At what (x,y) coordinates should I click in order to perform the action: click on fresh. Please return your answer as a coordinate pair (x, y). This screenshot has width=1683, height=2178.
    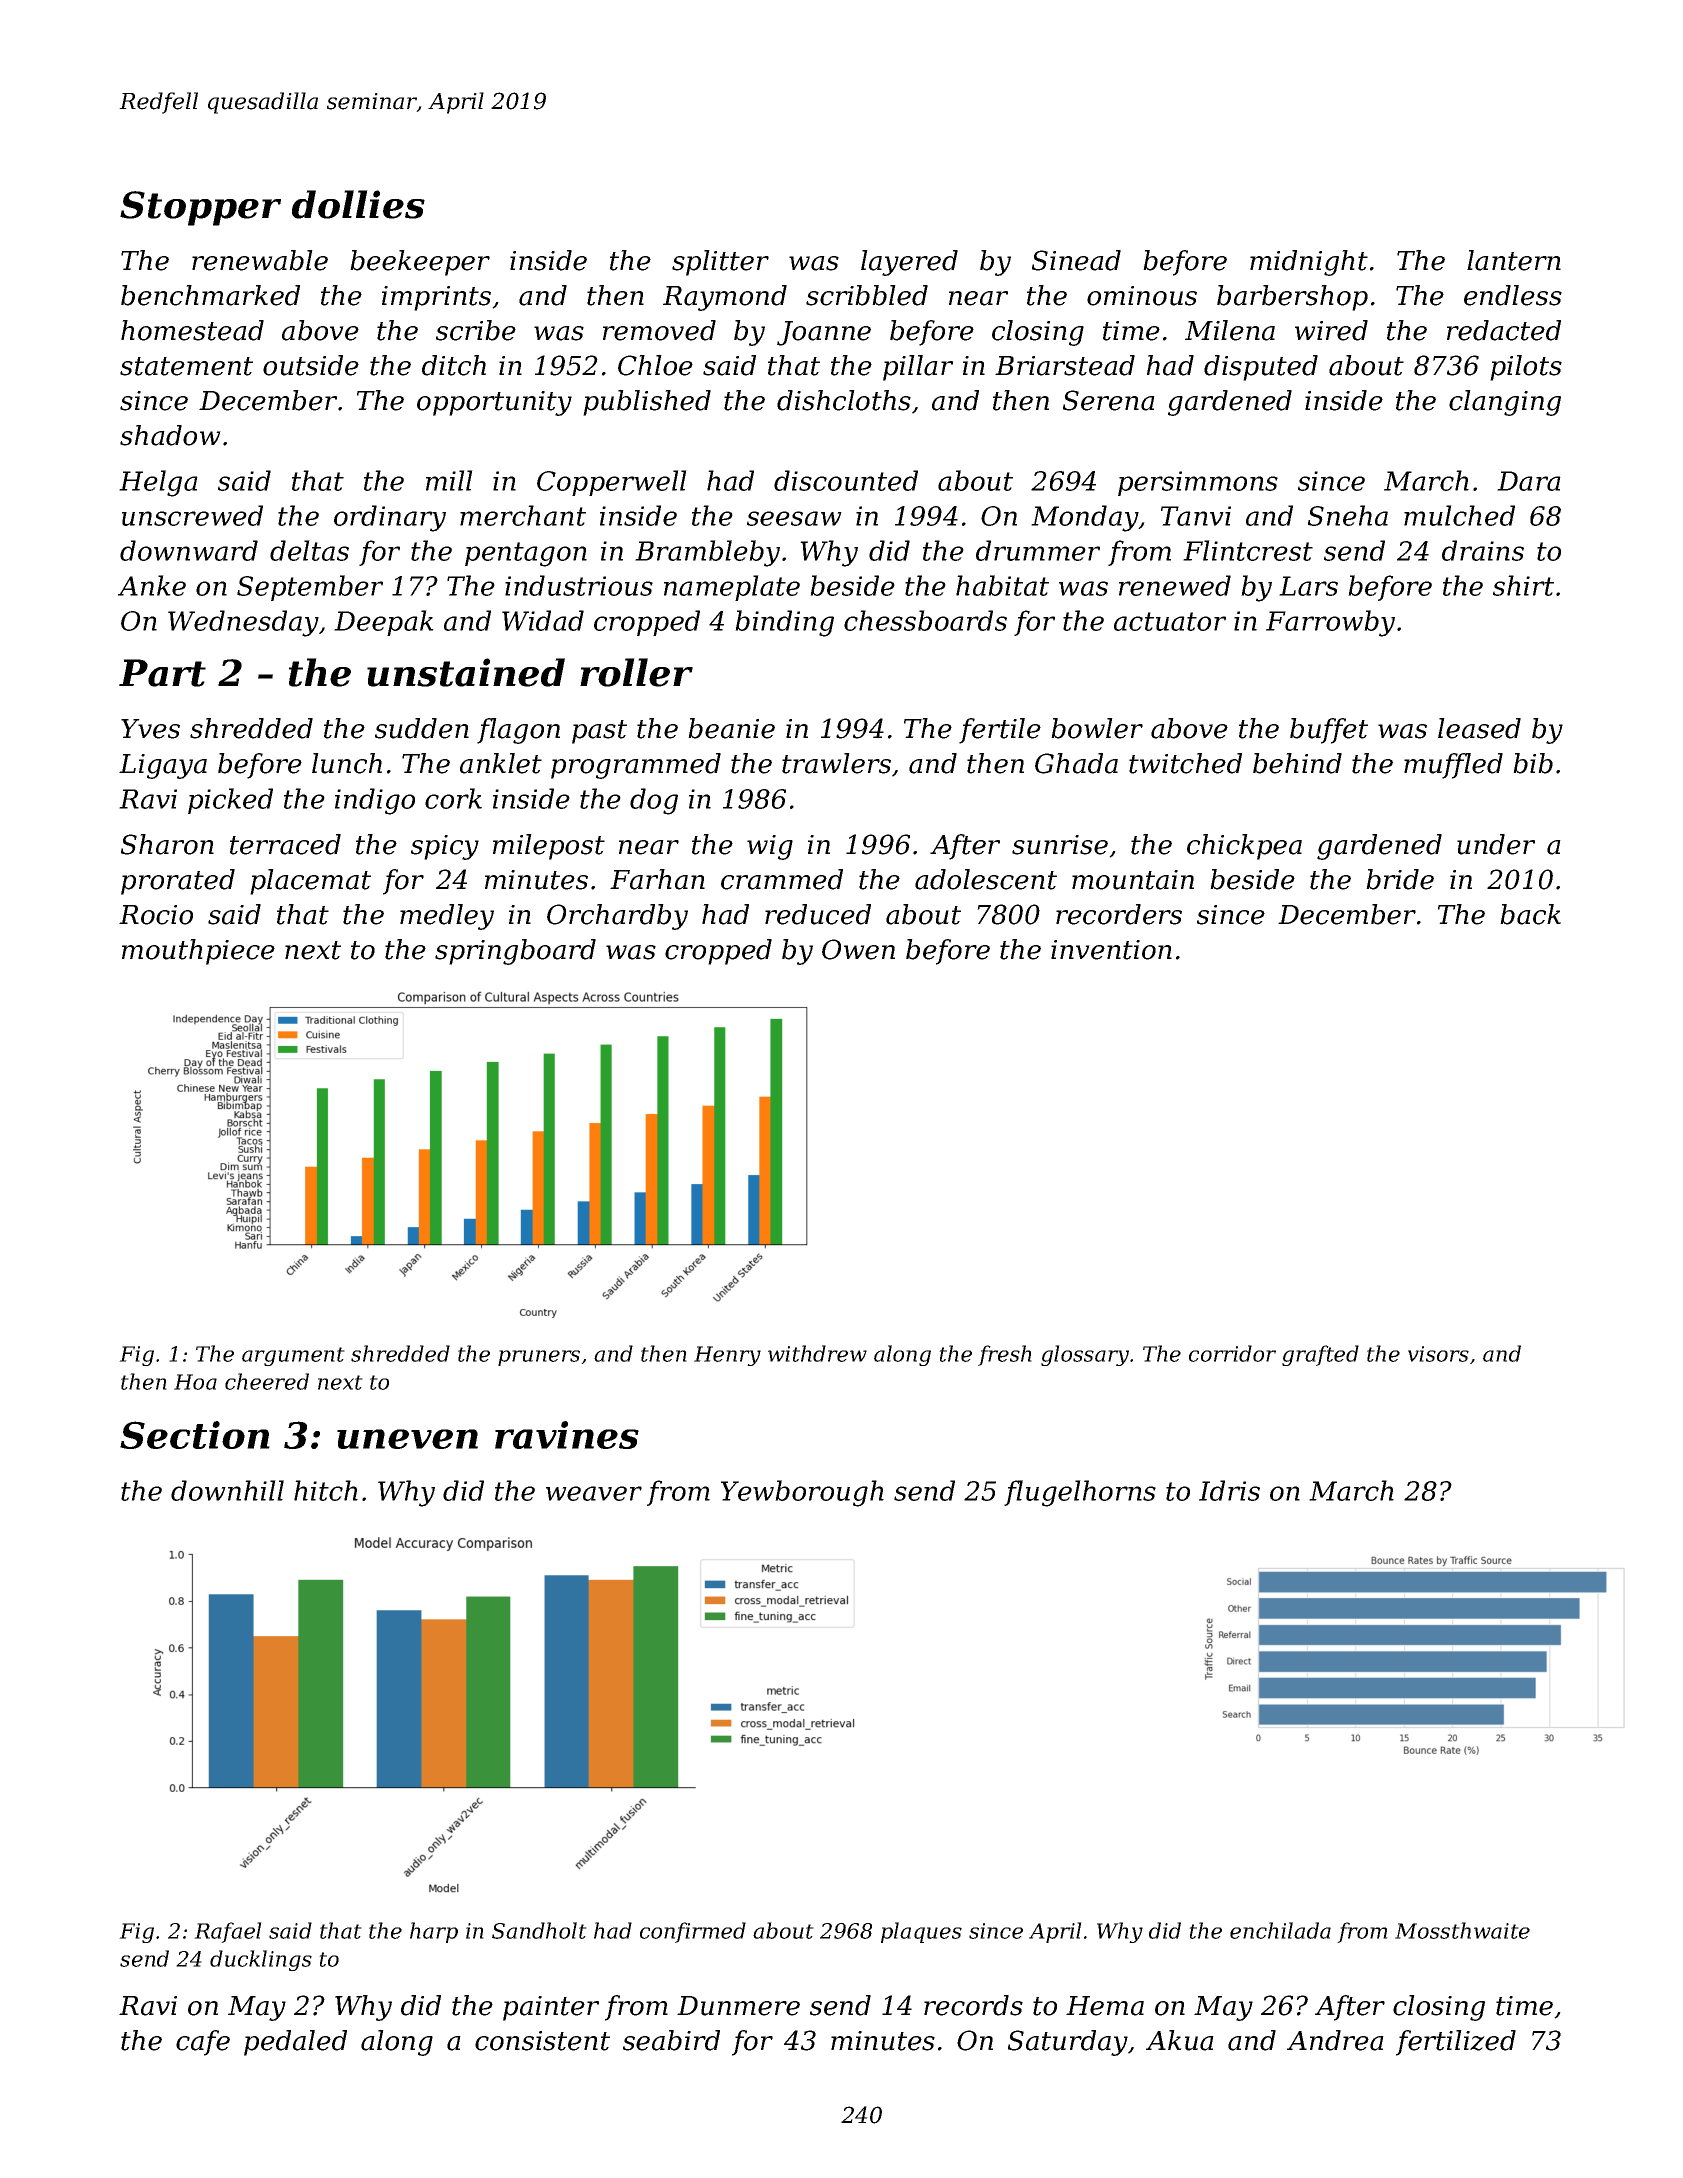
    Looking at the image, I should click on (1005, 1355).
